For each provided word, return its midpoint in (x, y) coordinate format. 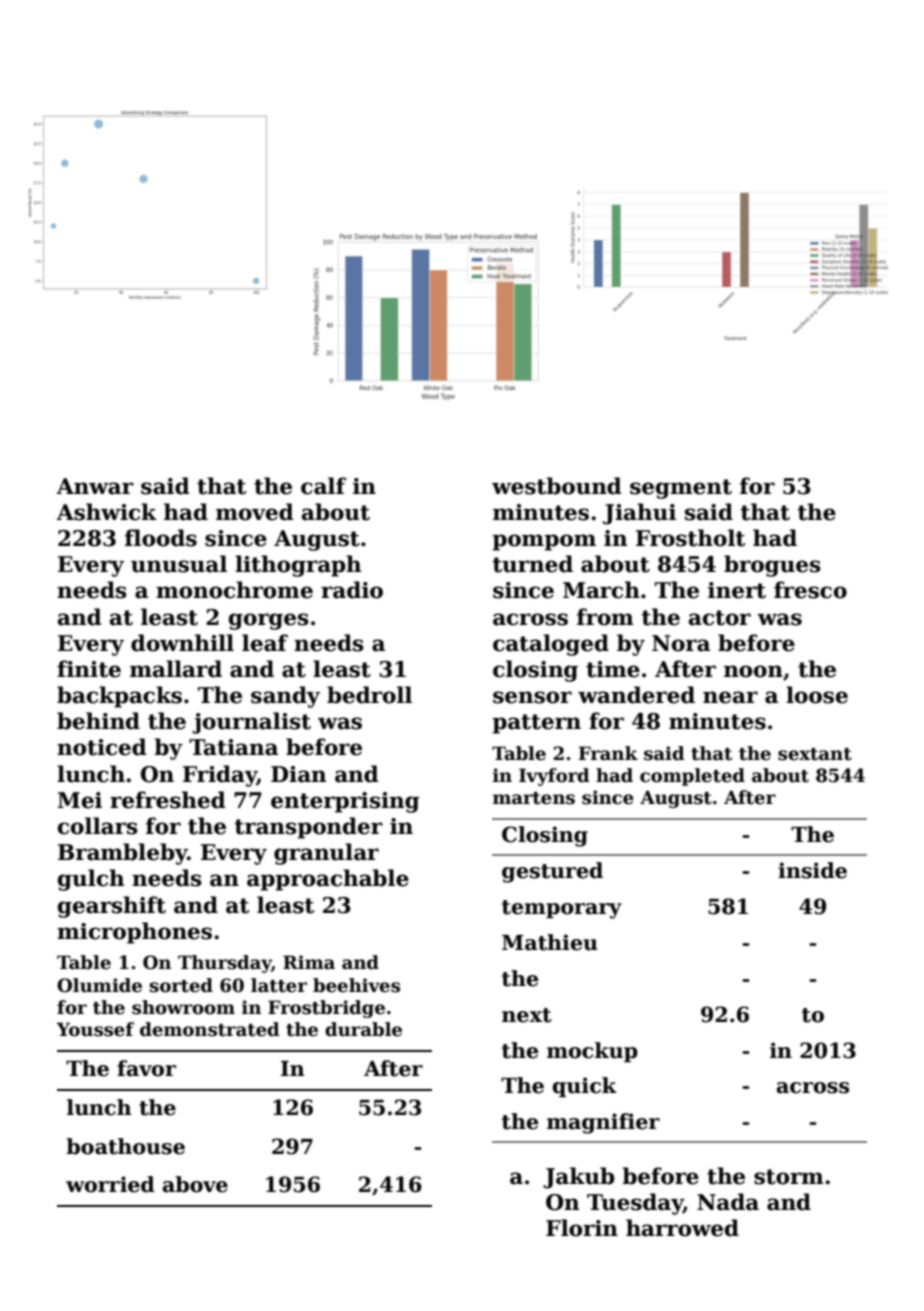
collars (98, 826)
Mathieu (550, 942)
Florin (582, 1228)
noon (753, 671)
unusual (179, 564)
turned (532, 564)
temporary (562, 909)
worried (110, 1184)
